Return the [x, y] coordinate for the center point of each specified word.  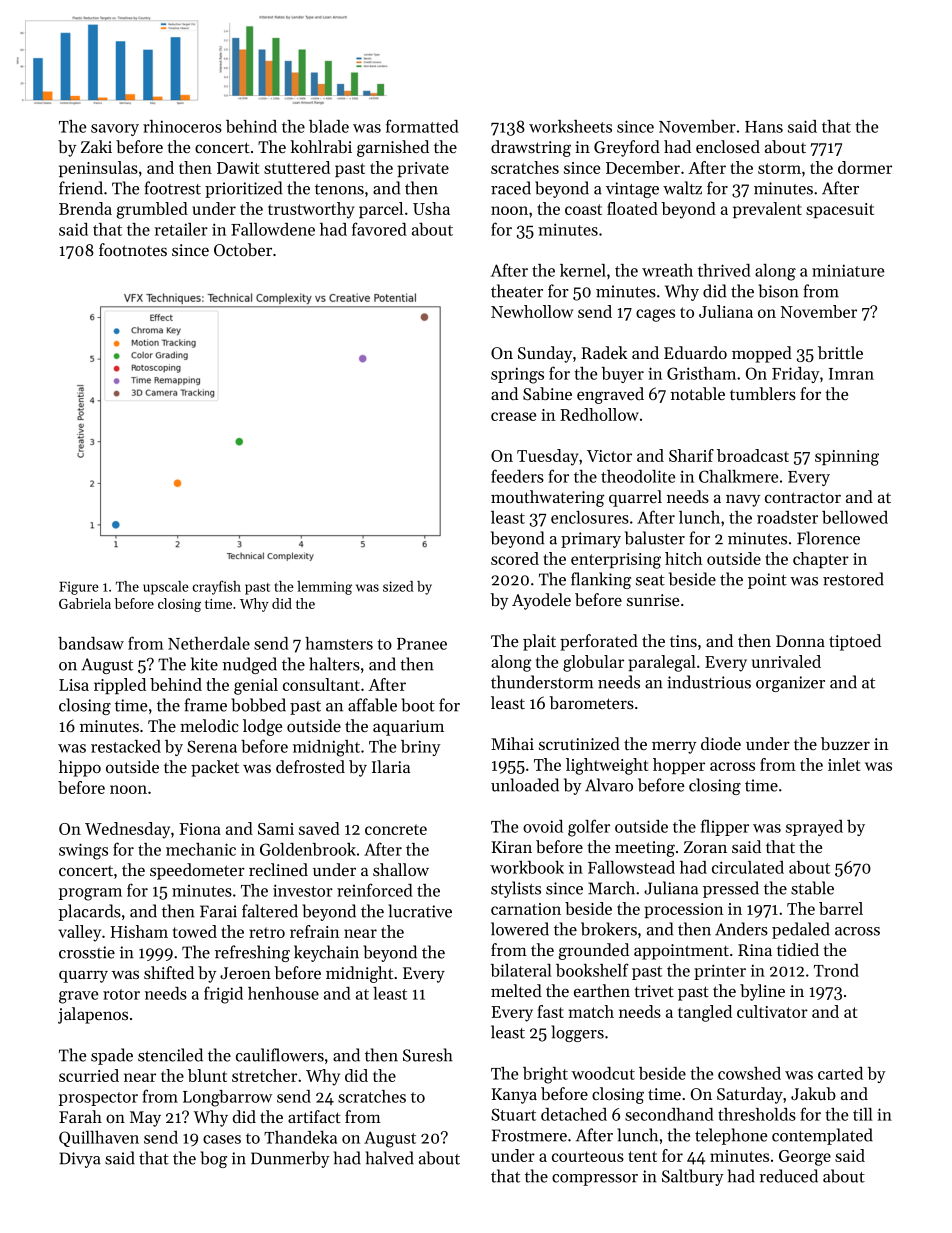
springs [517, 375]
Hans [764, 127]
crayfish [216, 588]
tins [683, 641]
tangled [705, 1013]
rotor [121, 994]
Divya [80, 1160]
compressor [595, 1180]
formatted [422, 126]
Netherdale [209, 643]
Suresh [428, 1055]
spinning [847, 458]
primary [591, 540]
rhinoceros [182, 126]
